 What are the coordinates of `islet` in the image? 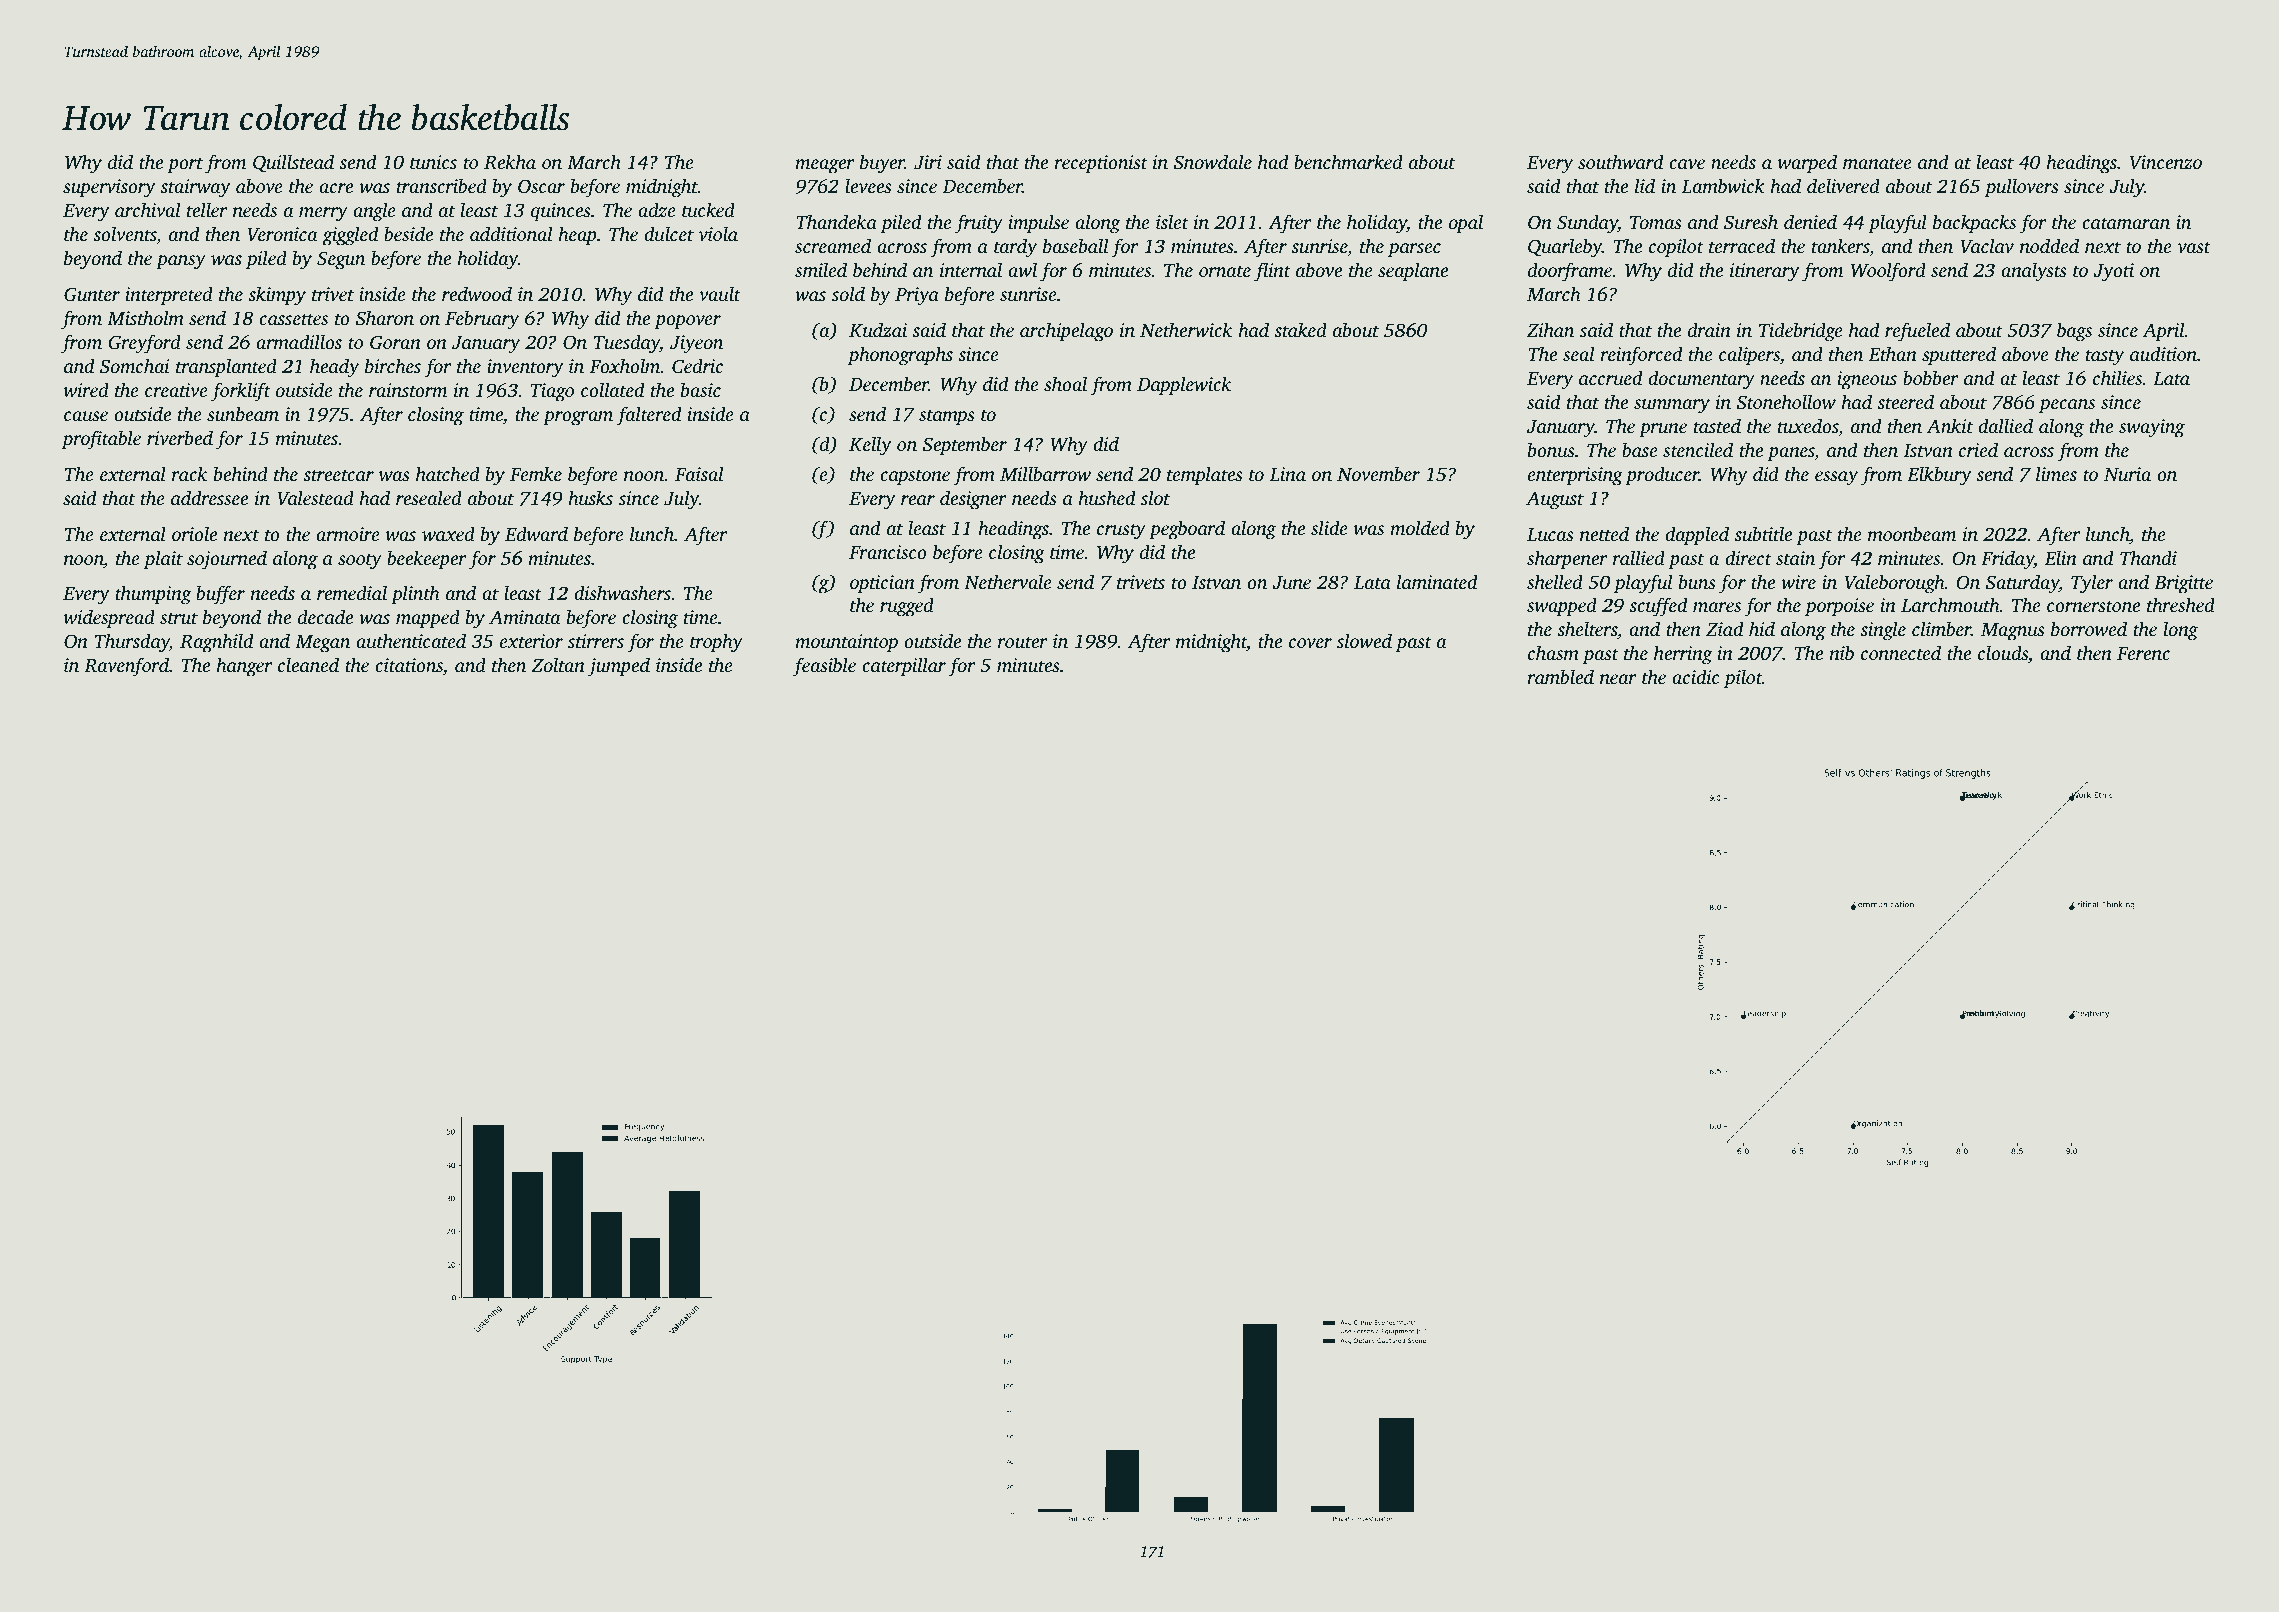 It's located at (1172, 221).
